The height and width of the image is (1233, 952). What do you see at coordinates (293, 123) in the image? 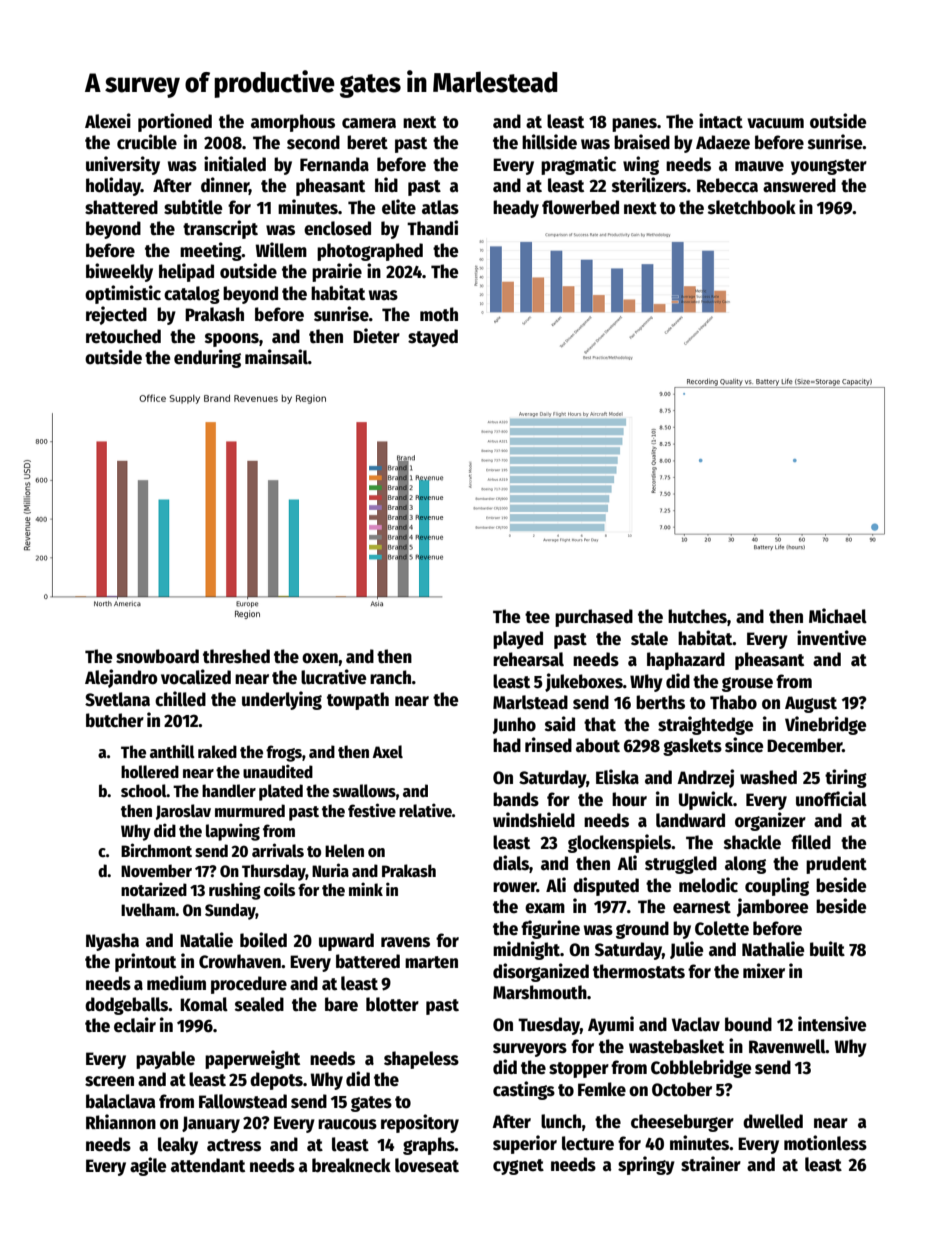
I see `amorphous` at bounding box center [293, 123].
